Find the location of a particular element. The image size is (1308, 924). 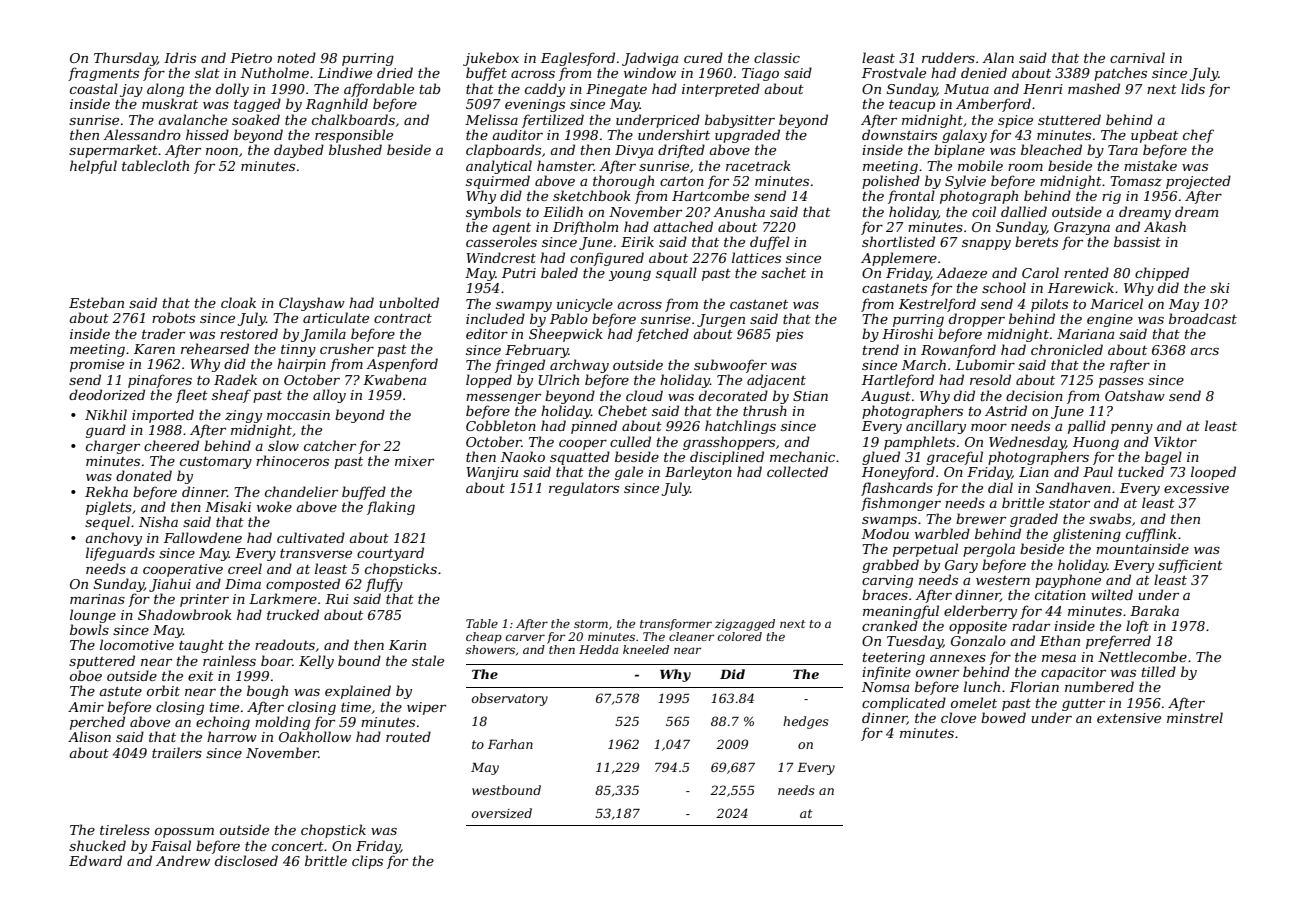

projected is located at coordinates (1198, 182).
